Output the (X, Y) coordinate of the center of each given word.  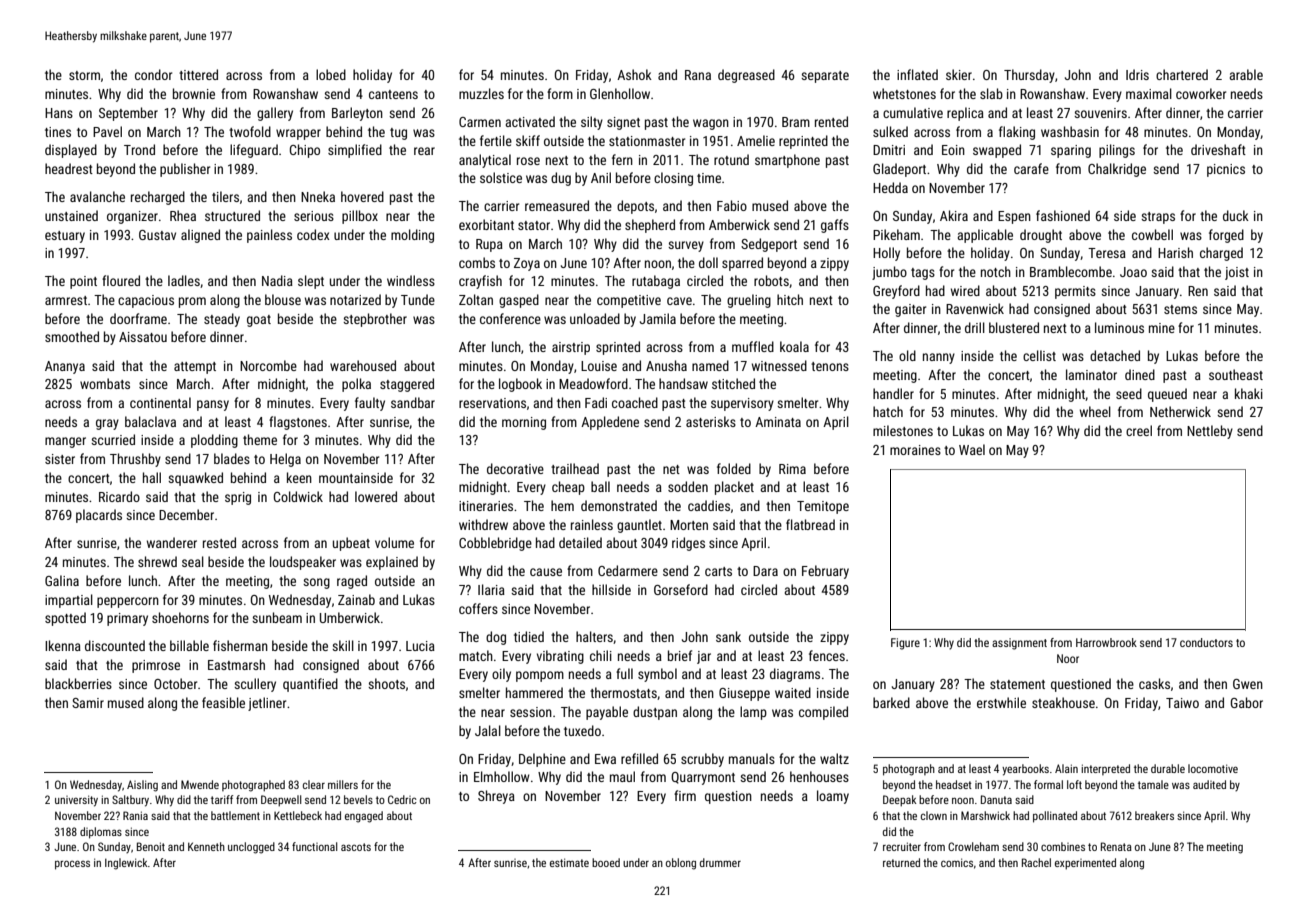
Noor (1068, 658)
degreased (746, 76)
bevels (358, 799)
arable (1246, 74)
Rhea (183, 215)
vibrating (560, 657)
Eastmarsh (236, 664)
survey (686, 246)
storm (84, 75)
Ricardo (119, 496)
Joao (1133, 272)
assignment (1019, 644)
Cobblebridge (495, 544)
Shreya (496, 797)
